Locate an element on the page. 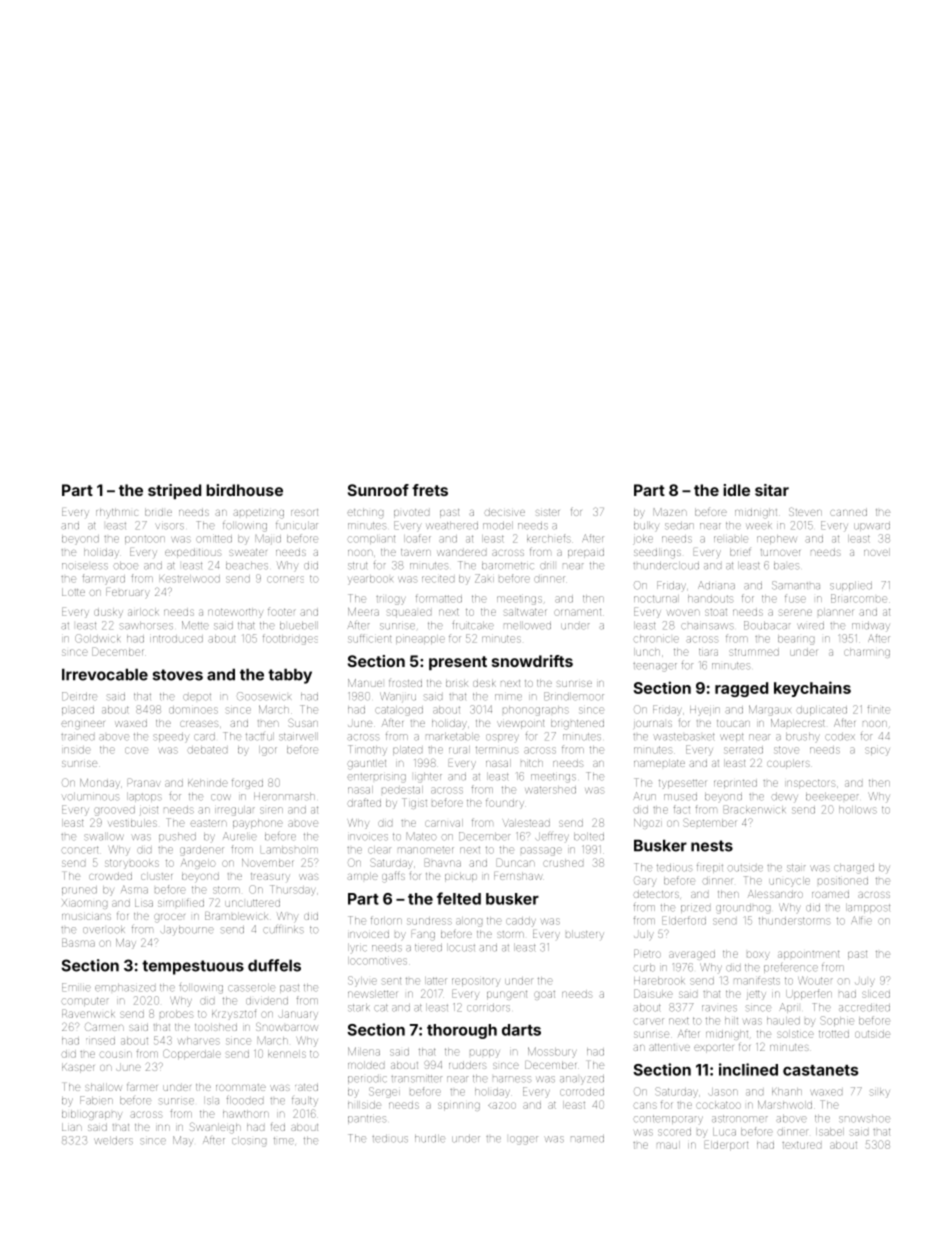 The width and height of the page is (952, 1233). noteworthy is located at coordinates (235, 613).
